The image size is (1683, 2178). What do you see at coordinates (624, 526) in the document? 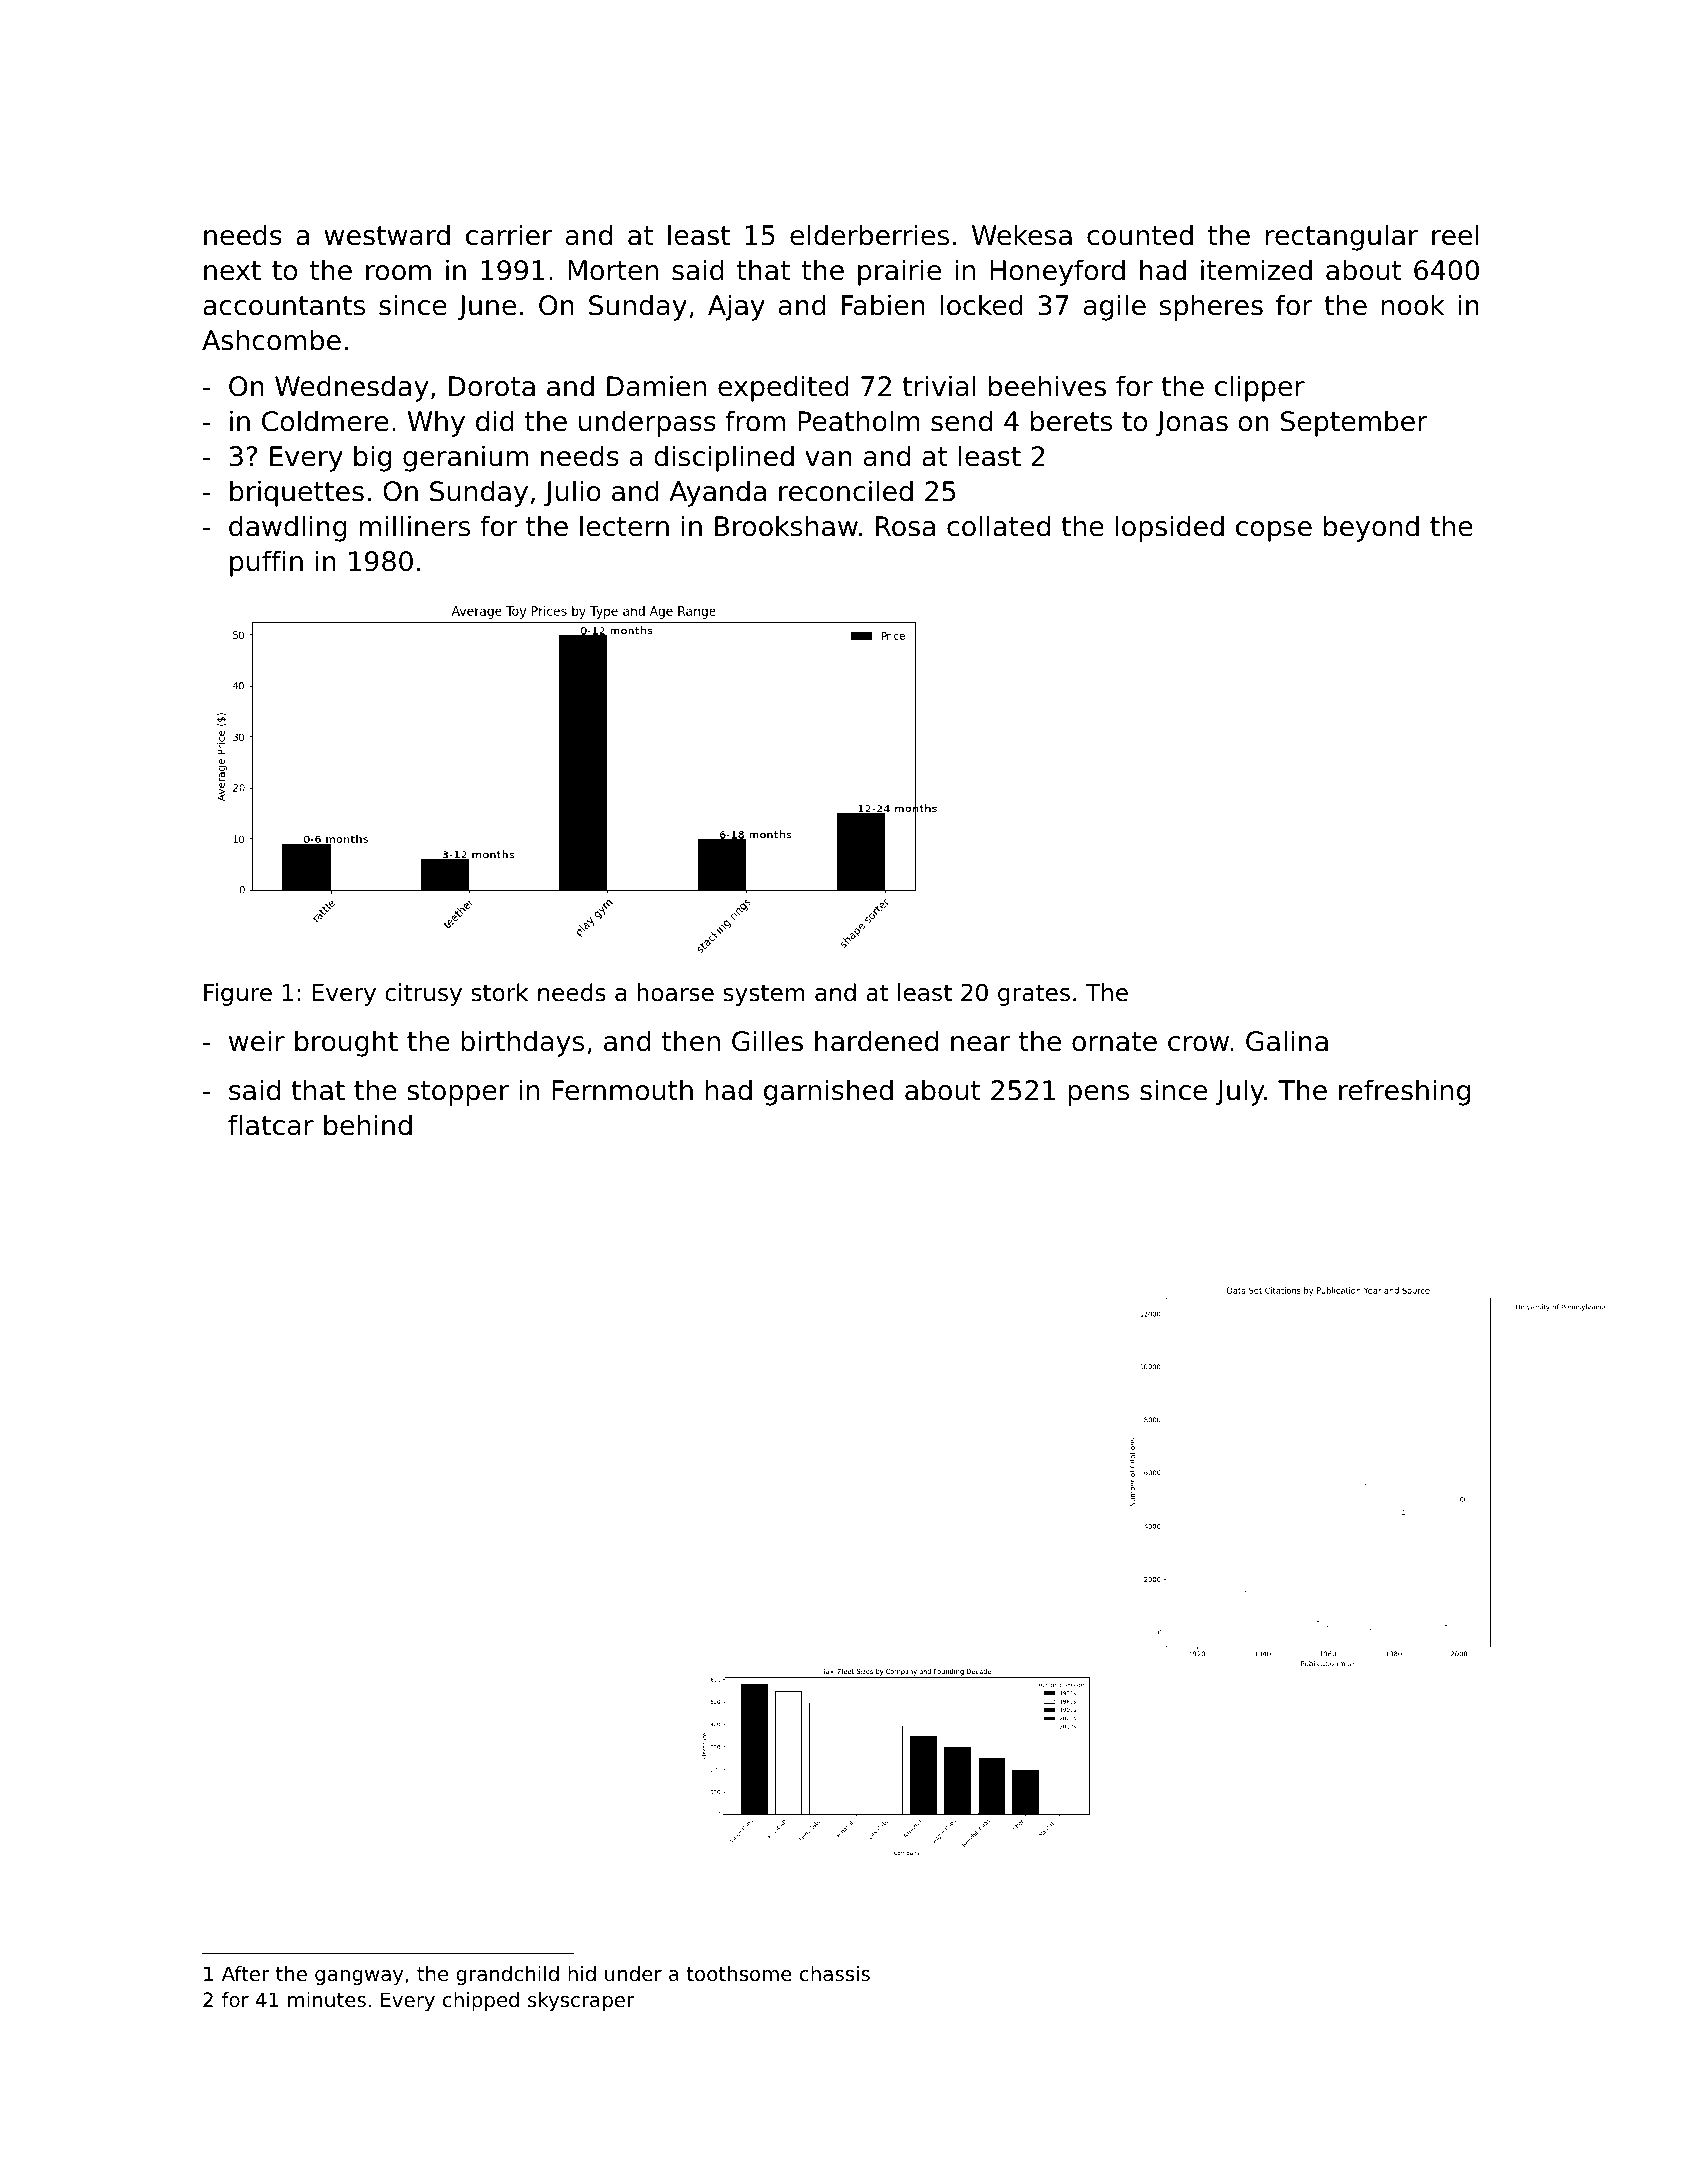
I see `lectern` at bounding box center [624, 526].
